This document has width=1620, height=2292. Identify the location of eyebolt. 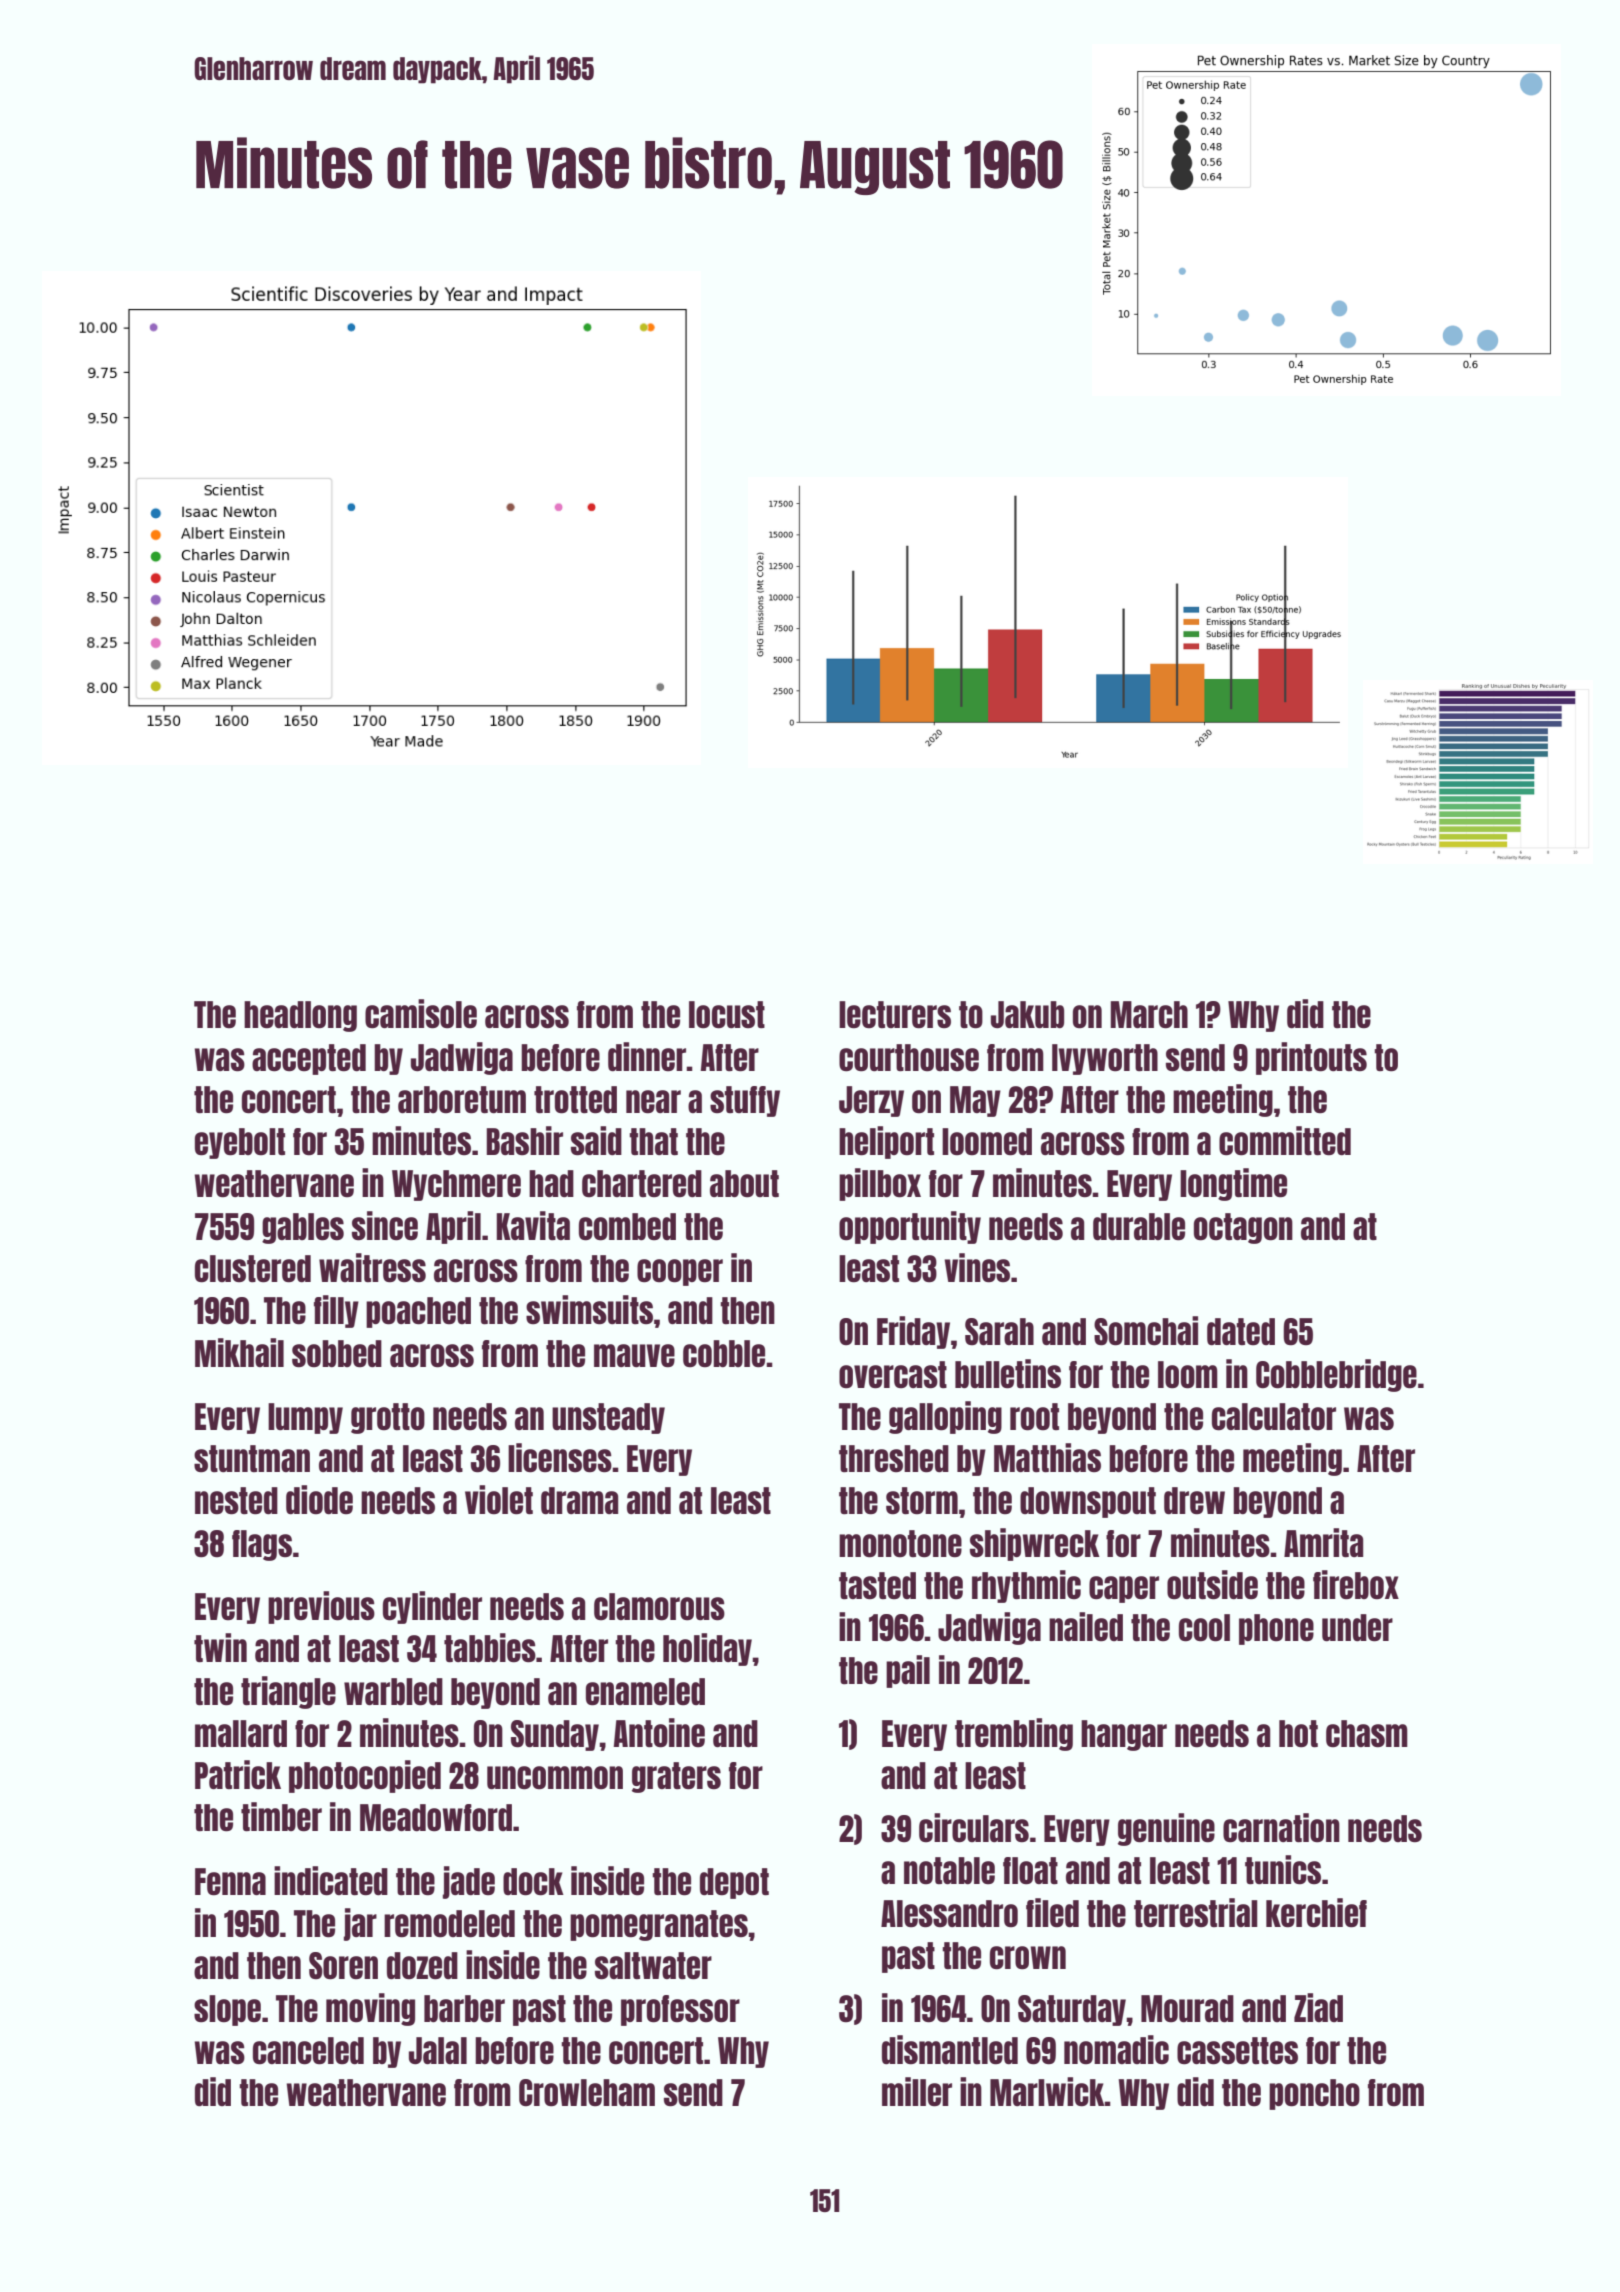
(240, 1143).
